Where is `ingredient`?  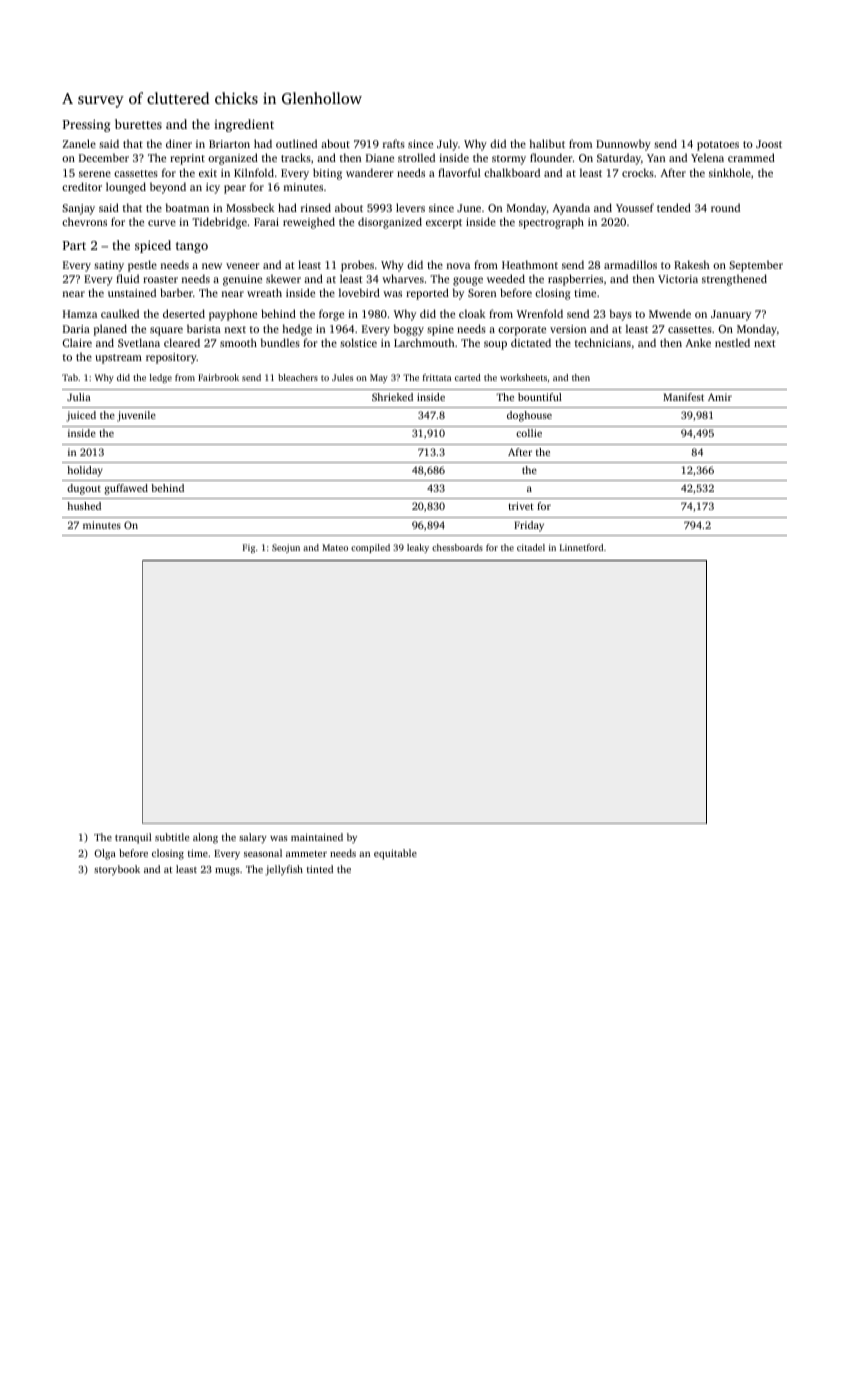 ingredient is located at coordinates (244, 125).
